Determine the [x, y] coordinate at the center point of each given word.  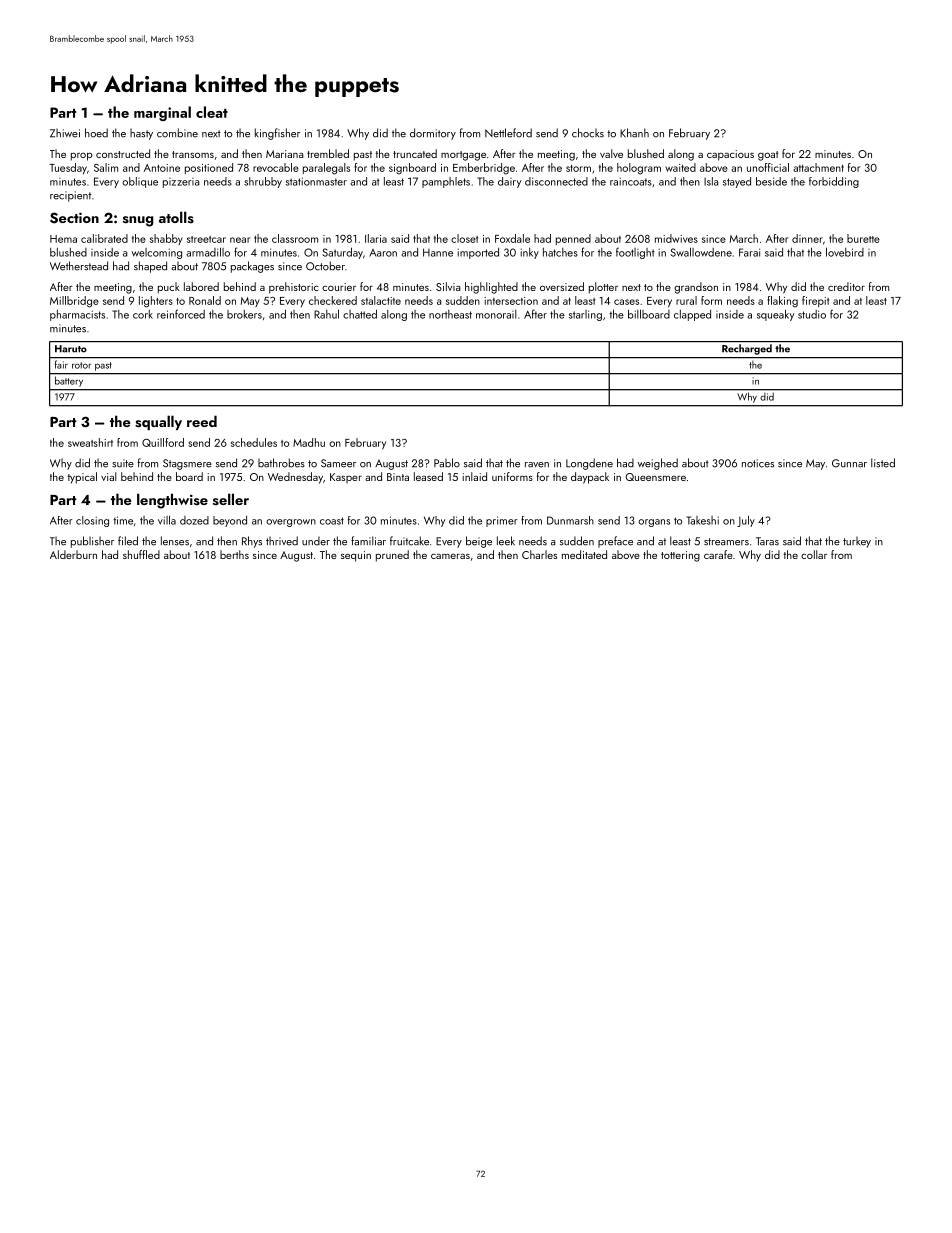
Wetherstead [79, 266]
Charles [539, 554]
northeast [450, 314]
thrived [282, 541]
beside [771, 181]
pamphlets [446, 182]
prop [82, 156]
